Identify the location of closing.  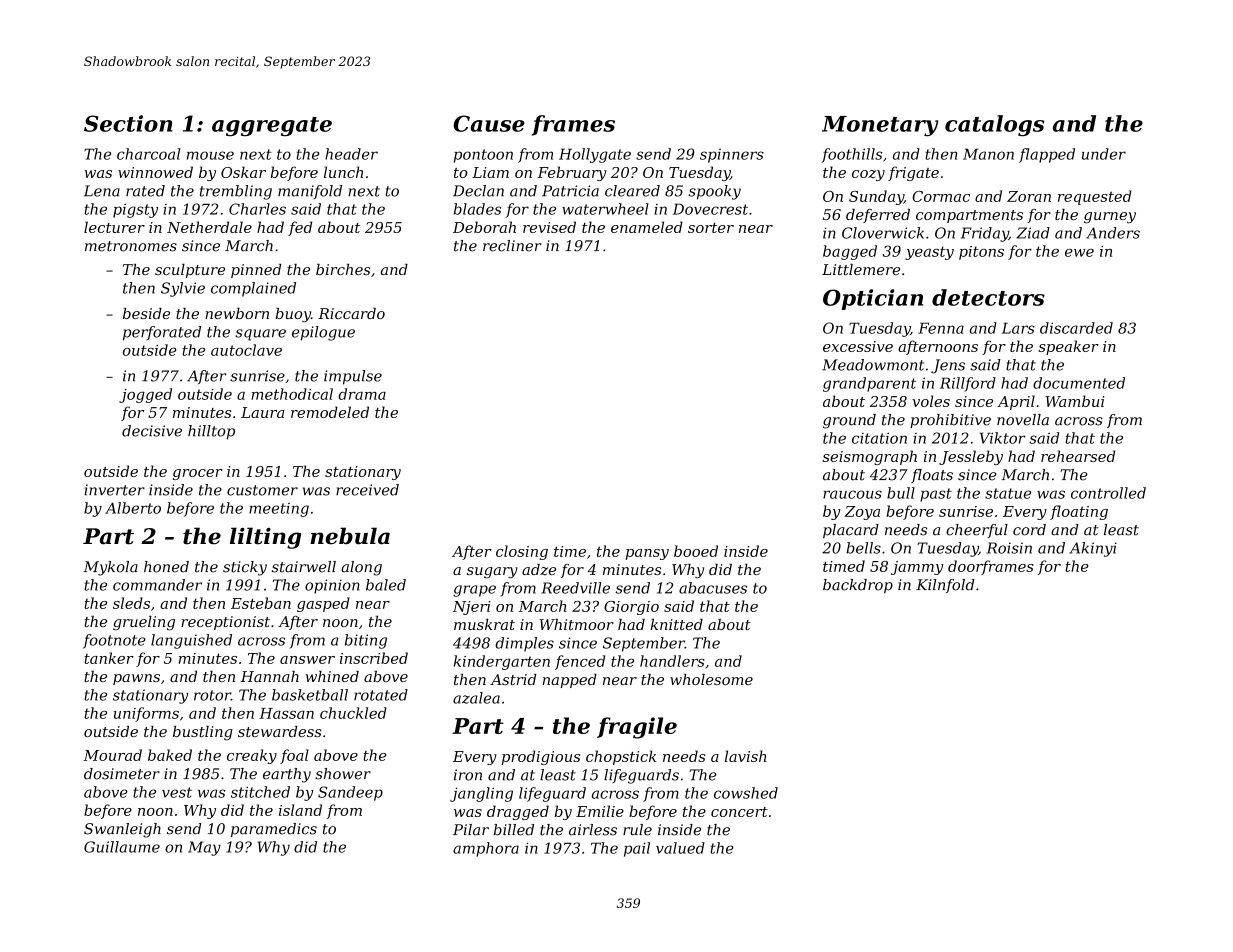
(522, 552).
